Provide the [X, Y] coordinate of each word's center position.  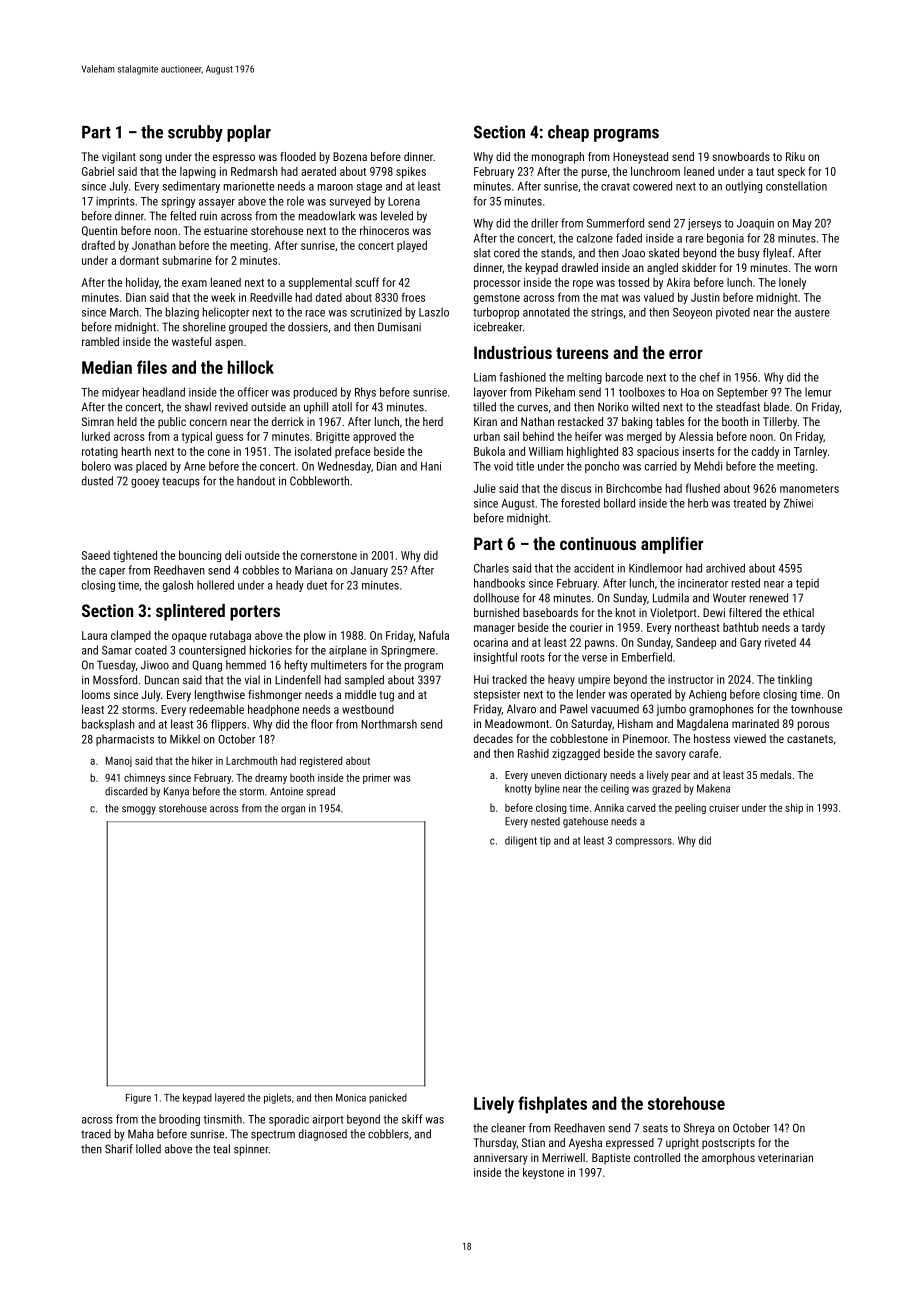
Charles [491, 568]
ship [794, 808]
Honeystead [640, 158]
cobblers [388, 1134]
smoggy [139, 810]
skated [664, 253]
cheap [568, 133]
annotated [546, 312]
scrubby [195, 133]
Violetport [673, 614]
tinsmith [222, 1119]
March [124, 312]
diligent [521, 841]
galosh [178, 586]
